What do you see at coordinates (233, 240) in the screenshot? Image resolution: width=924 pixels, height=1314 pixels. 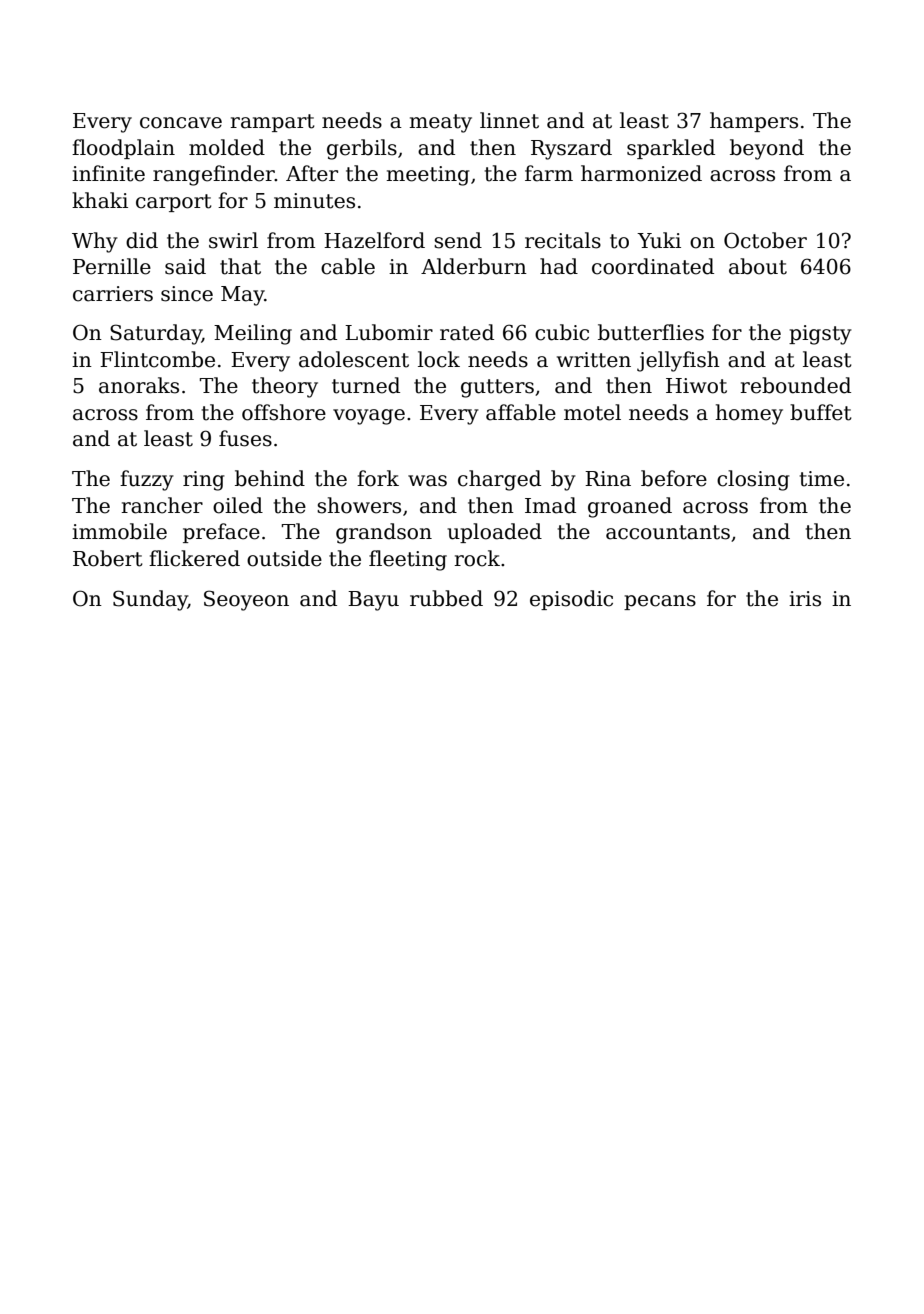 I see `swirl` at bounding box center [233, 240].
